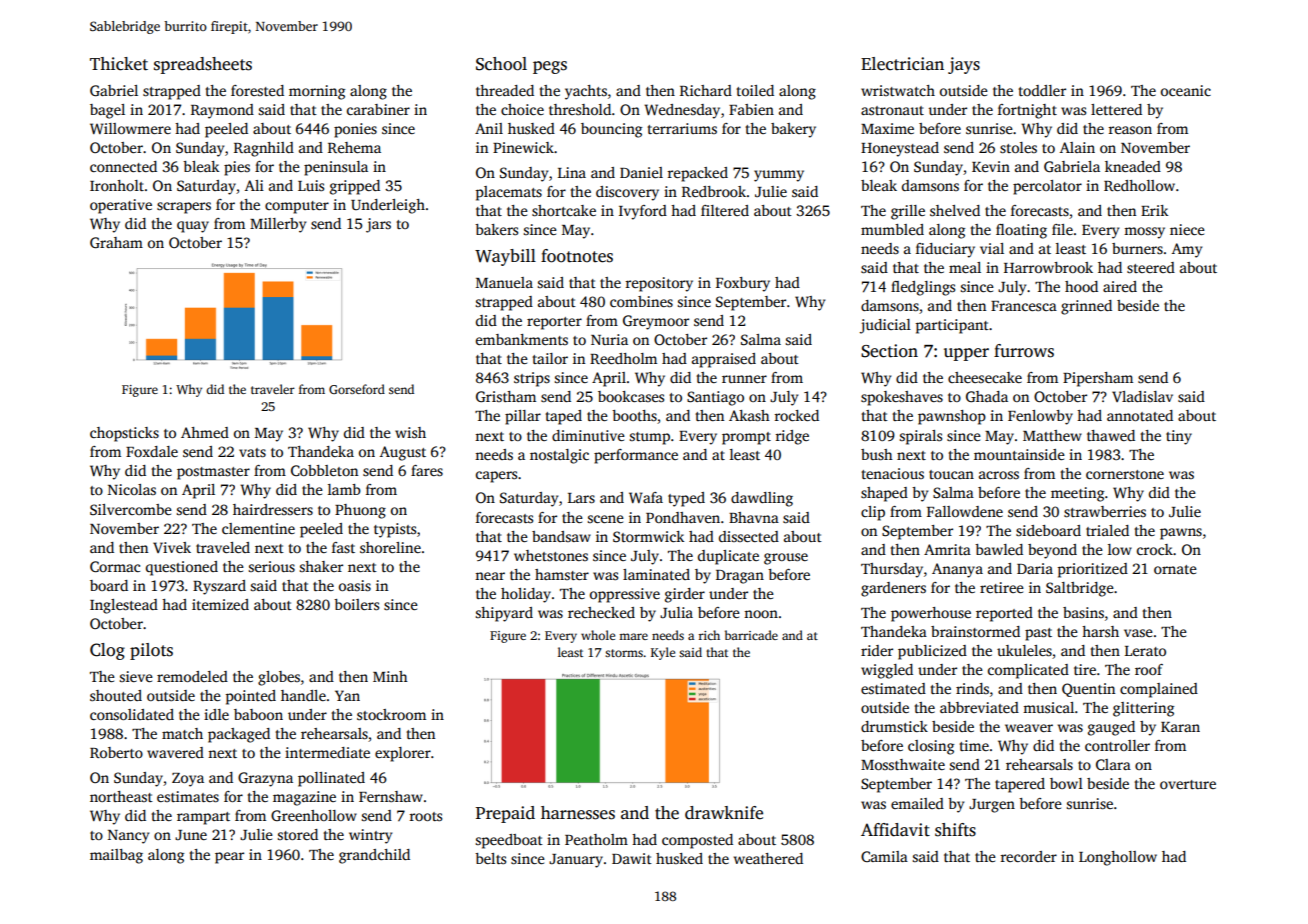  Describe the element at coordinates (355, 585) in the screenshot. I see `oasis` at that location.
